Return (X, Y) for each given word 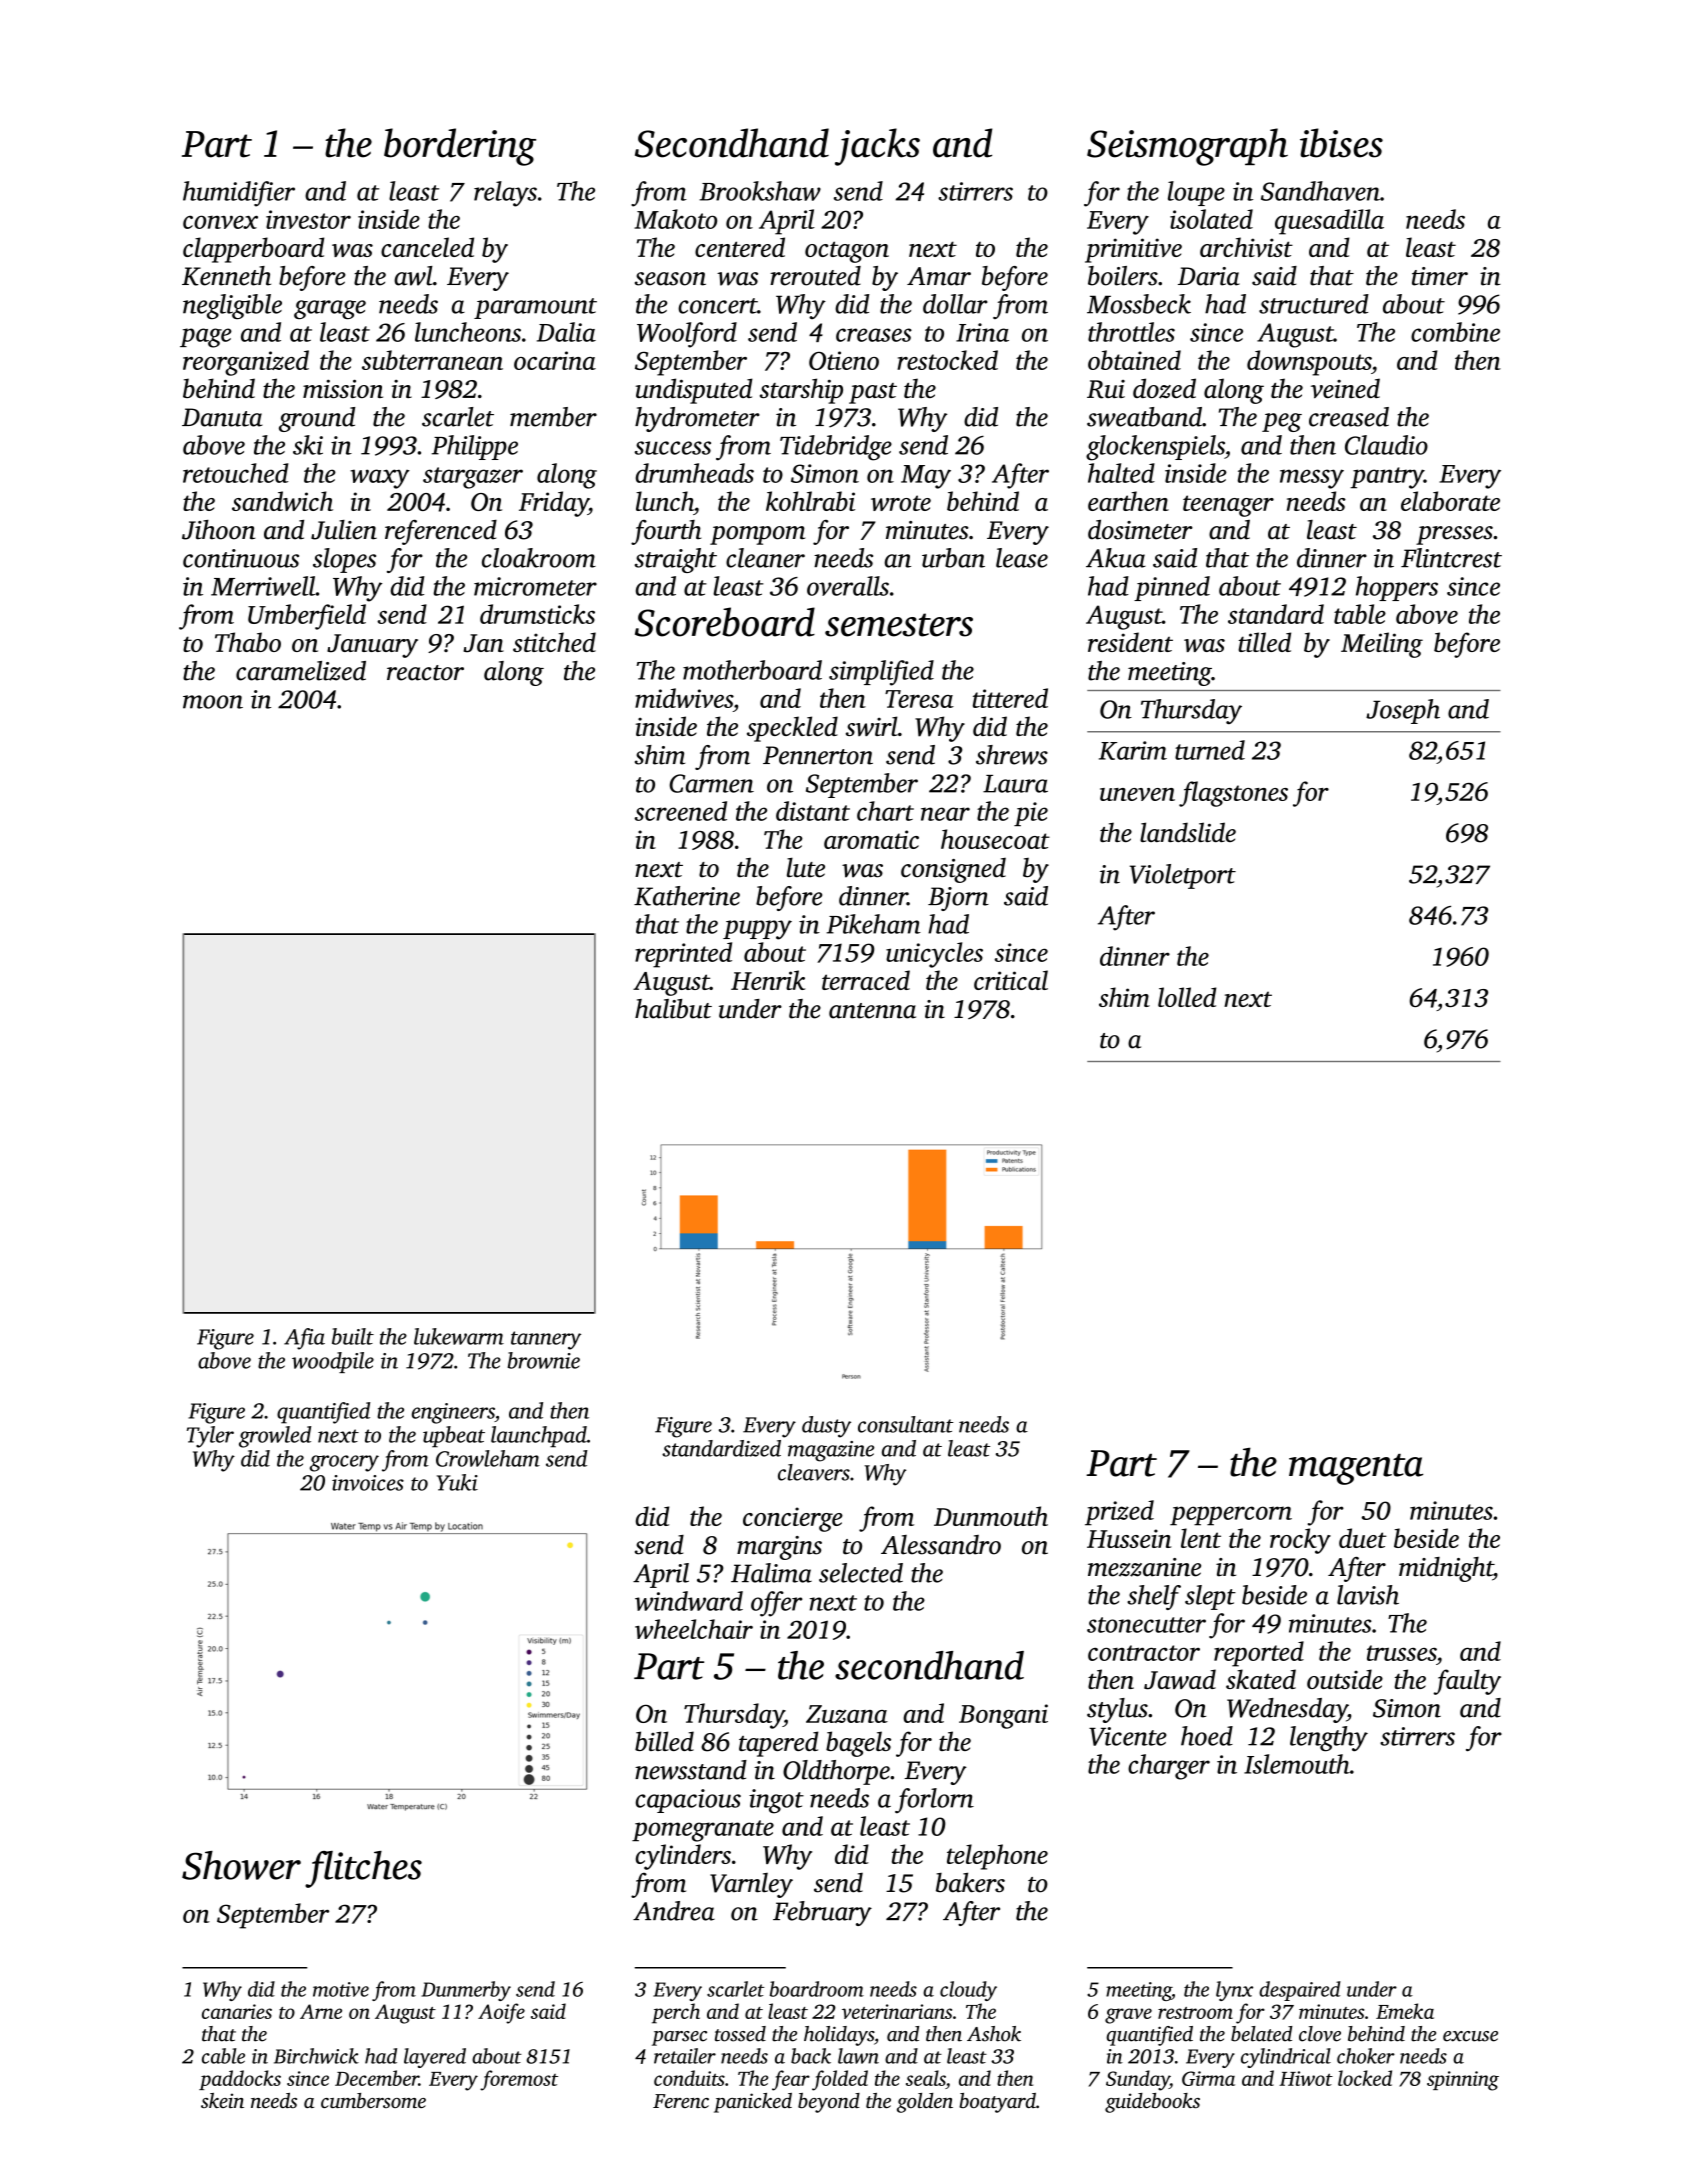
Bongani (1003, 1716)
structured (1314, 304)
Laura (1015, 784)
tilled (1264, 642)
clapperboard (253, 250)
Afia (304, 1339)
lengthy (1329, 1739)
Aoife (501, 2013)
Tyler (210, 1437)
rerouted (815, 276)
